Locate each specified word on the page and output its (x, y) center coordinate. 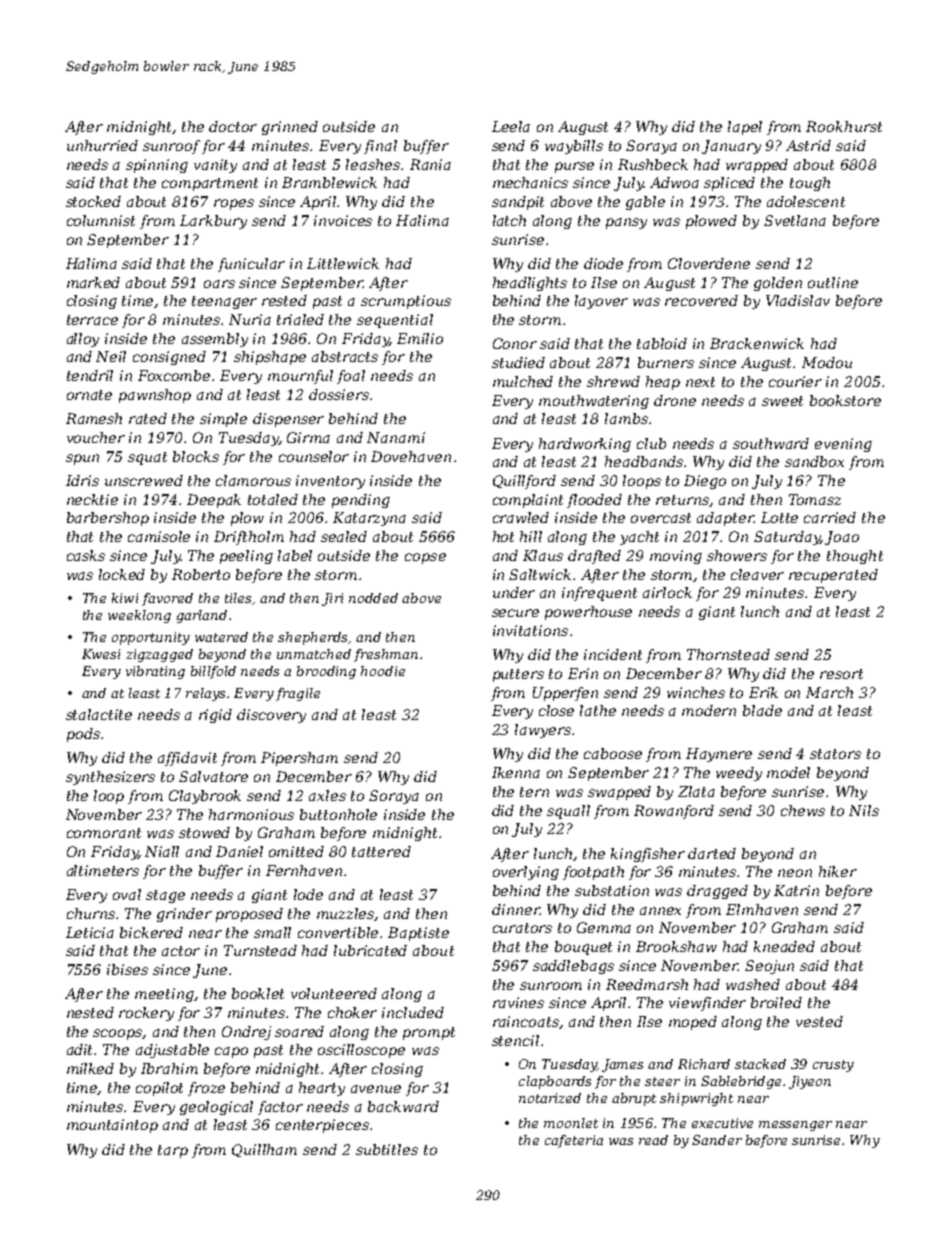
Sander (717, 1140)
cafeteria (574, 1141)
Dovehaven (411, 456)
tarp (173, 1151)
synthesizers (110, 778)
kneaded (784, 946)
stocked (93, 201)
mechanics (530, 182)
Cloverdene (709, 263)
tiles (238, 598)
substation (612, 890)
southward (771, 443)
